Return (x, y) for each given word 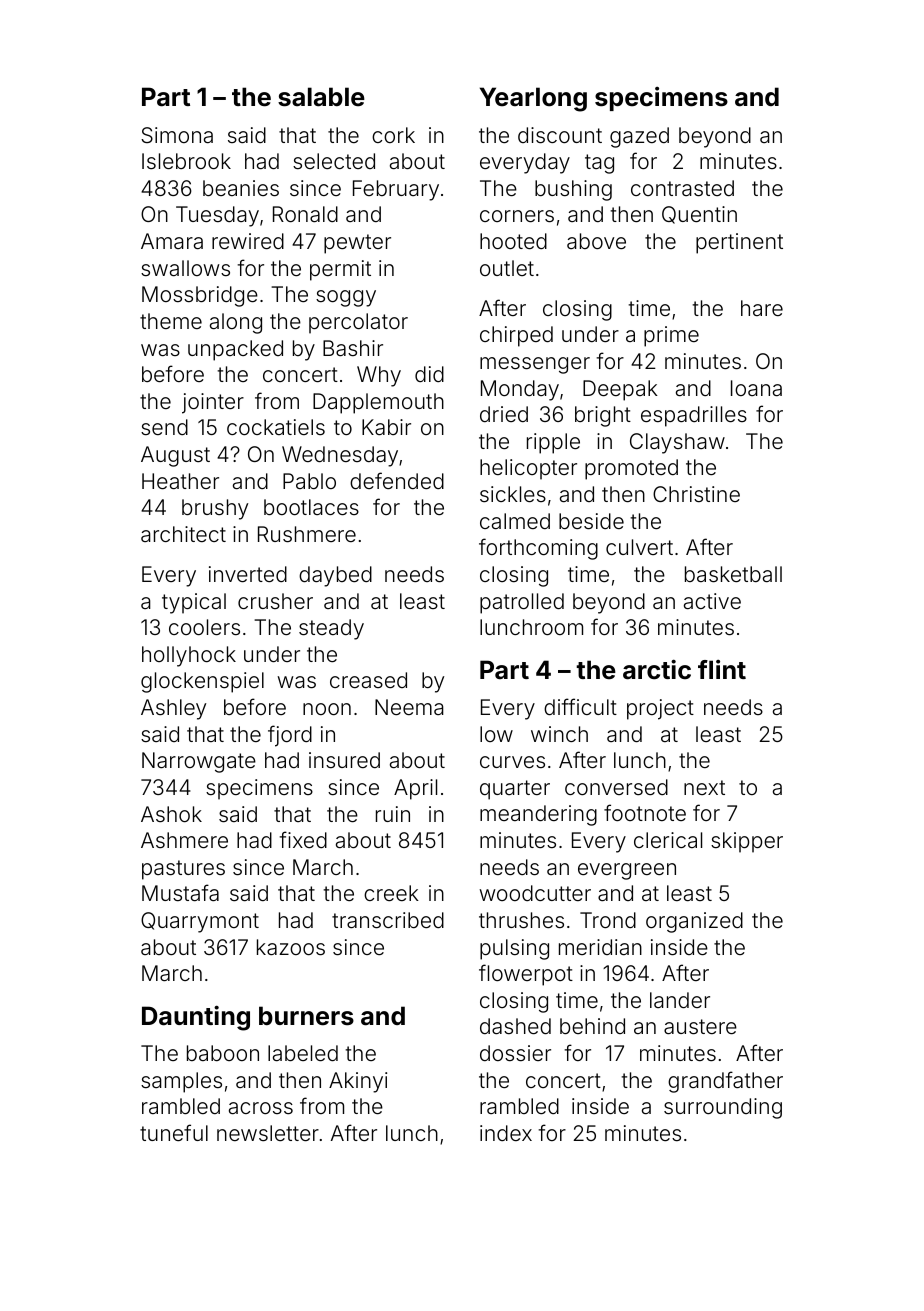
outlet (507, 268)
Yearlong (533, 99)
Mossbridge (200, 296)
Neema (409, 707)
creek (391, 893)
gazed (639, 137)
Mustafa (180, 892)
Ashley (173, 709)
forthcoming (538, 549)
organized (694, 922)
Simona (177, 135)
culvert (639, 547)
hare (762, 308)
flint (722, 669)
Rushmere (307, 534)
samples (181, 1082)
